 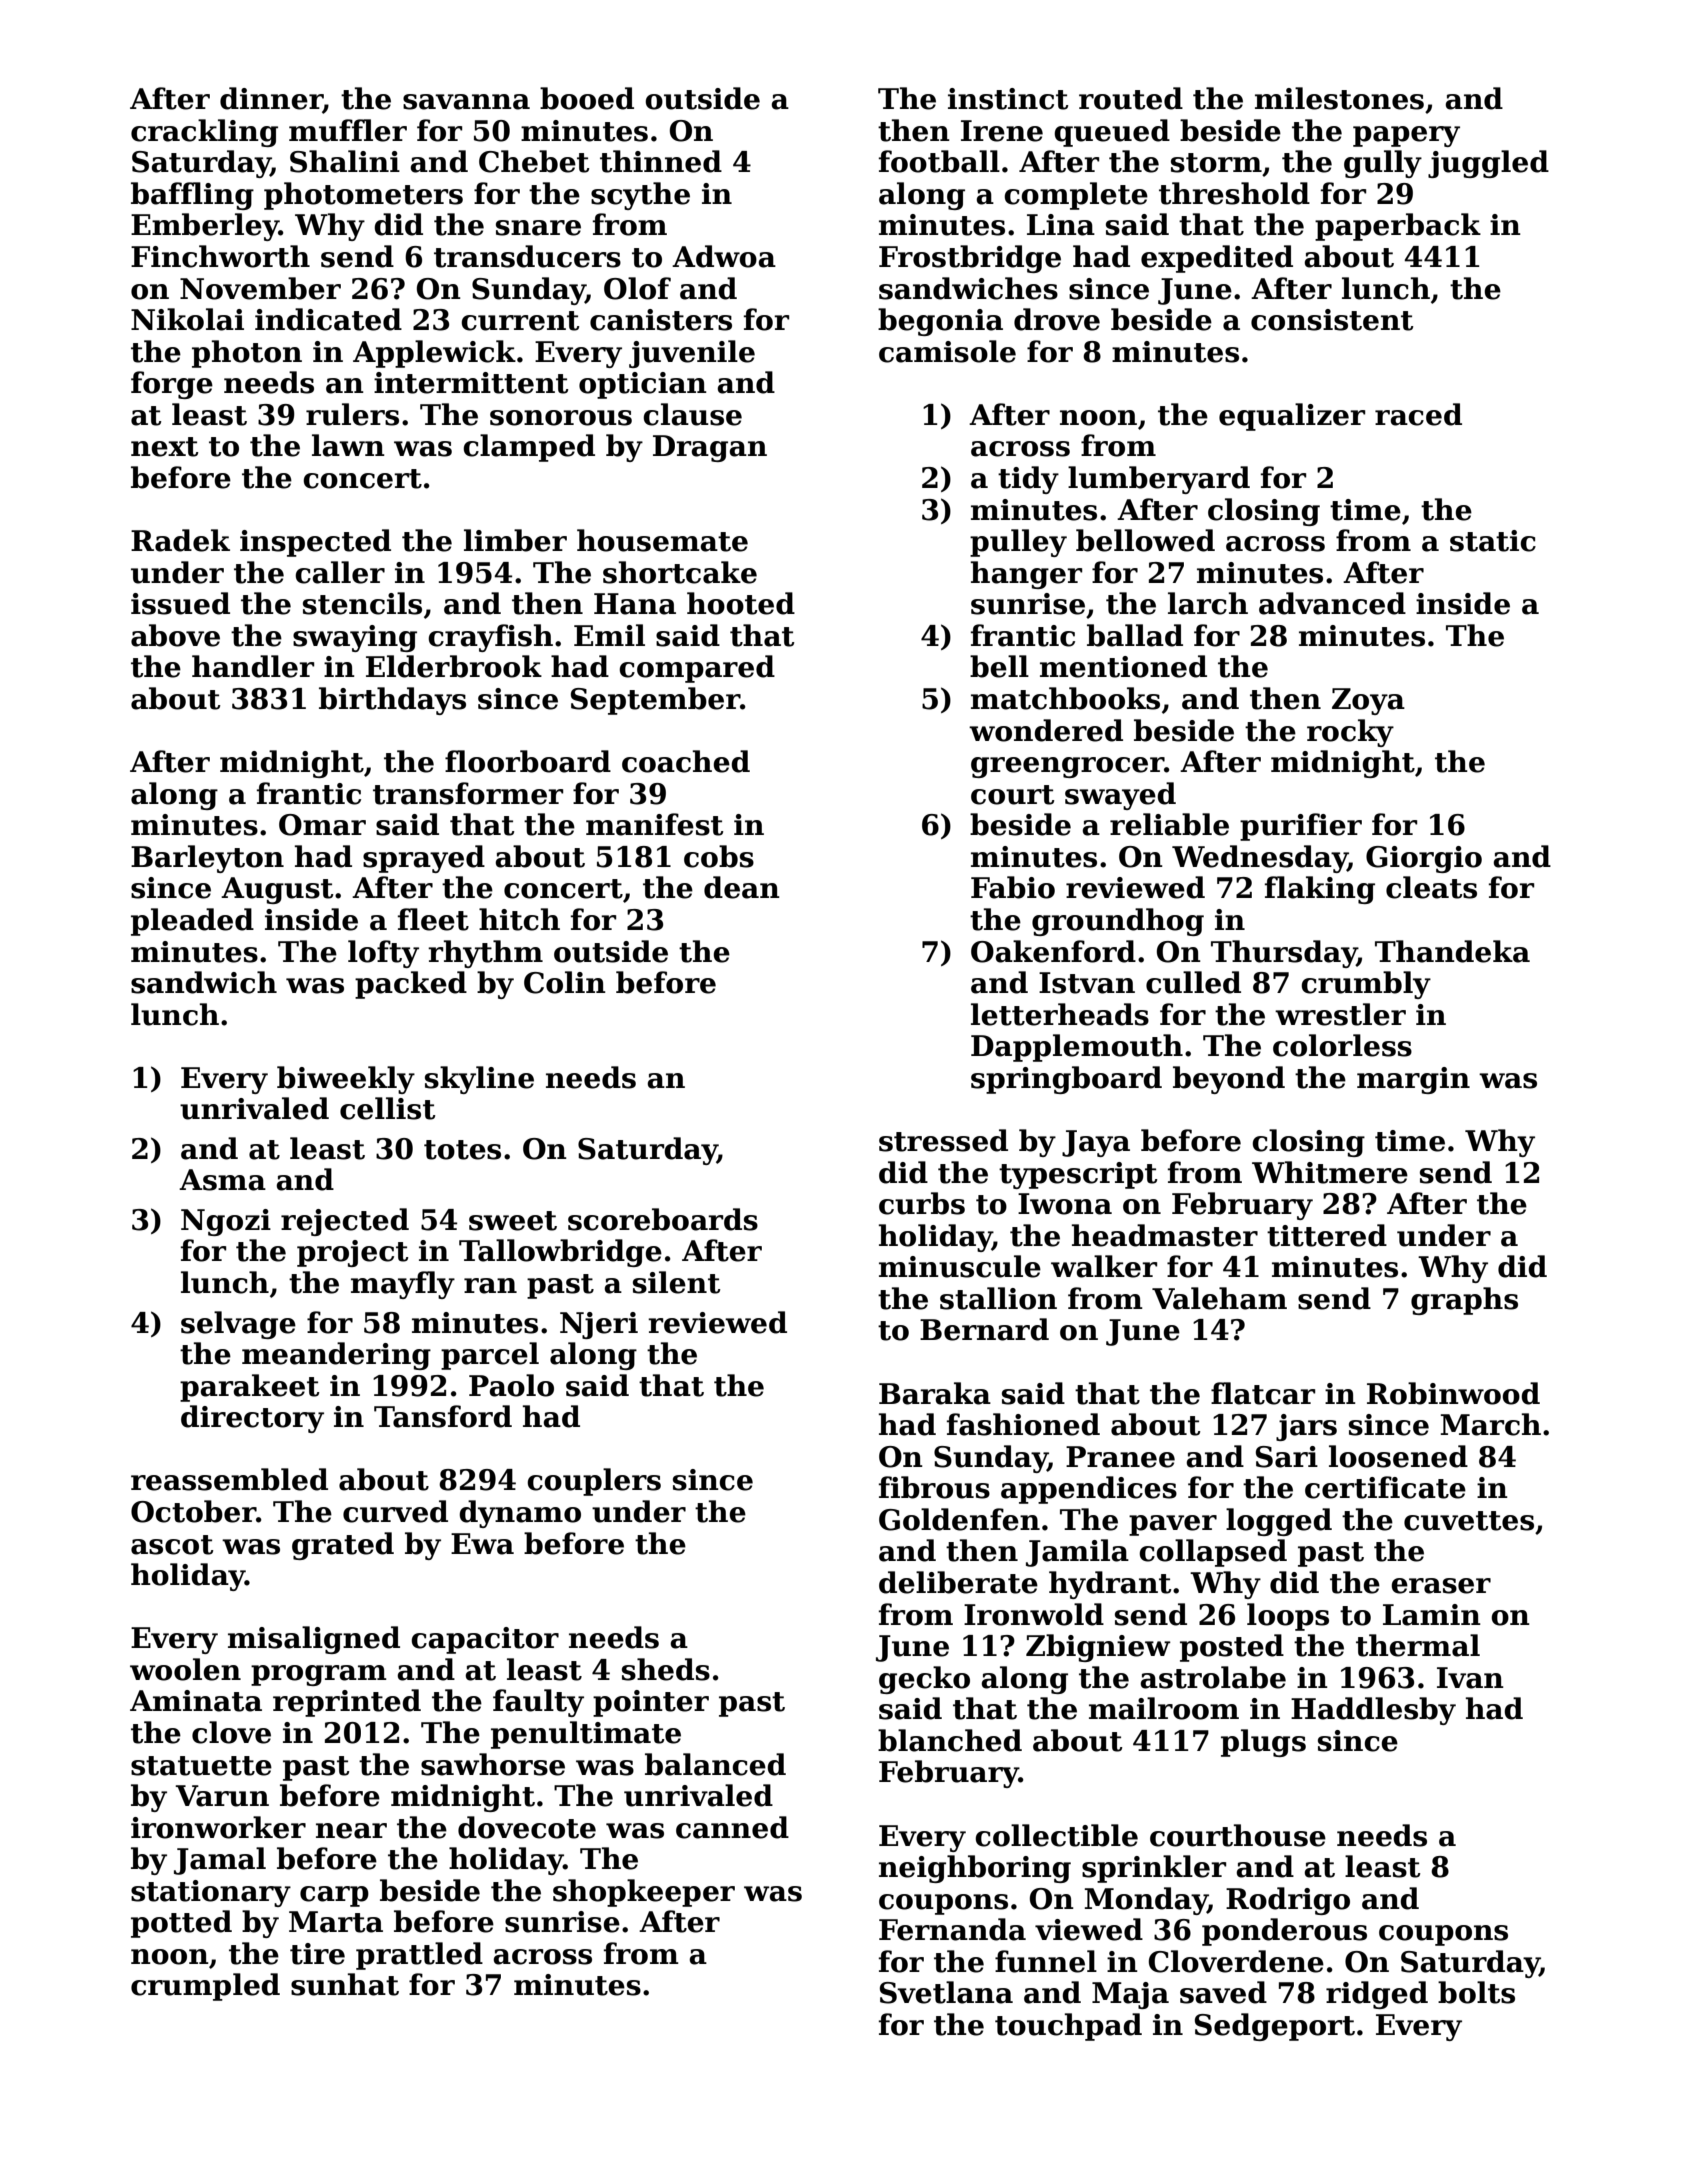 What do you see at coordinates (363, 196) in the screenshot?
I see `photometers` at bounding box center [363, 196].
